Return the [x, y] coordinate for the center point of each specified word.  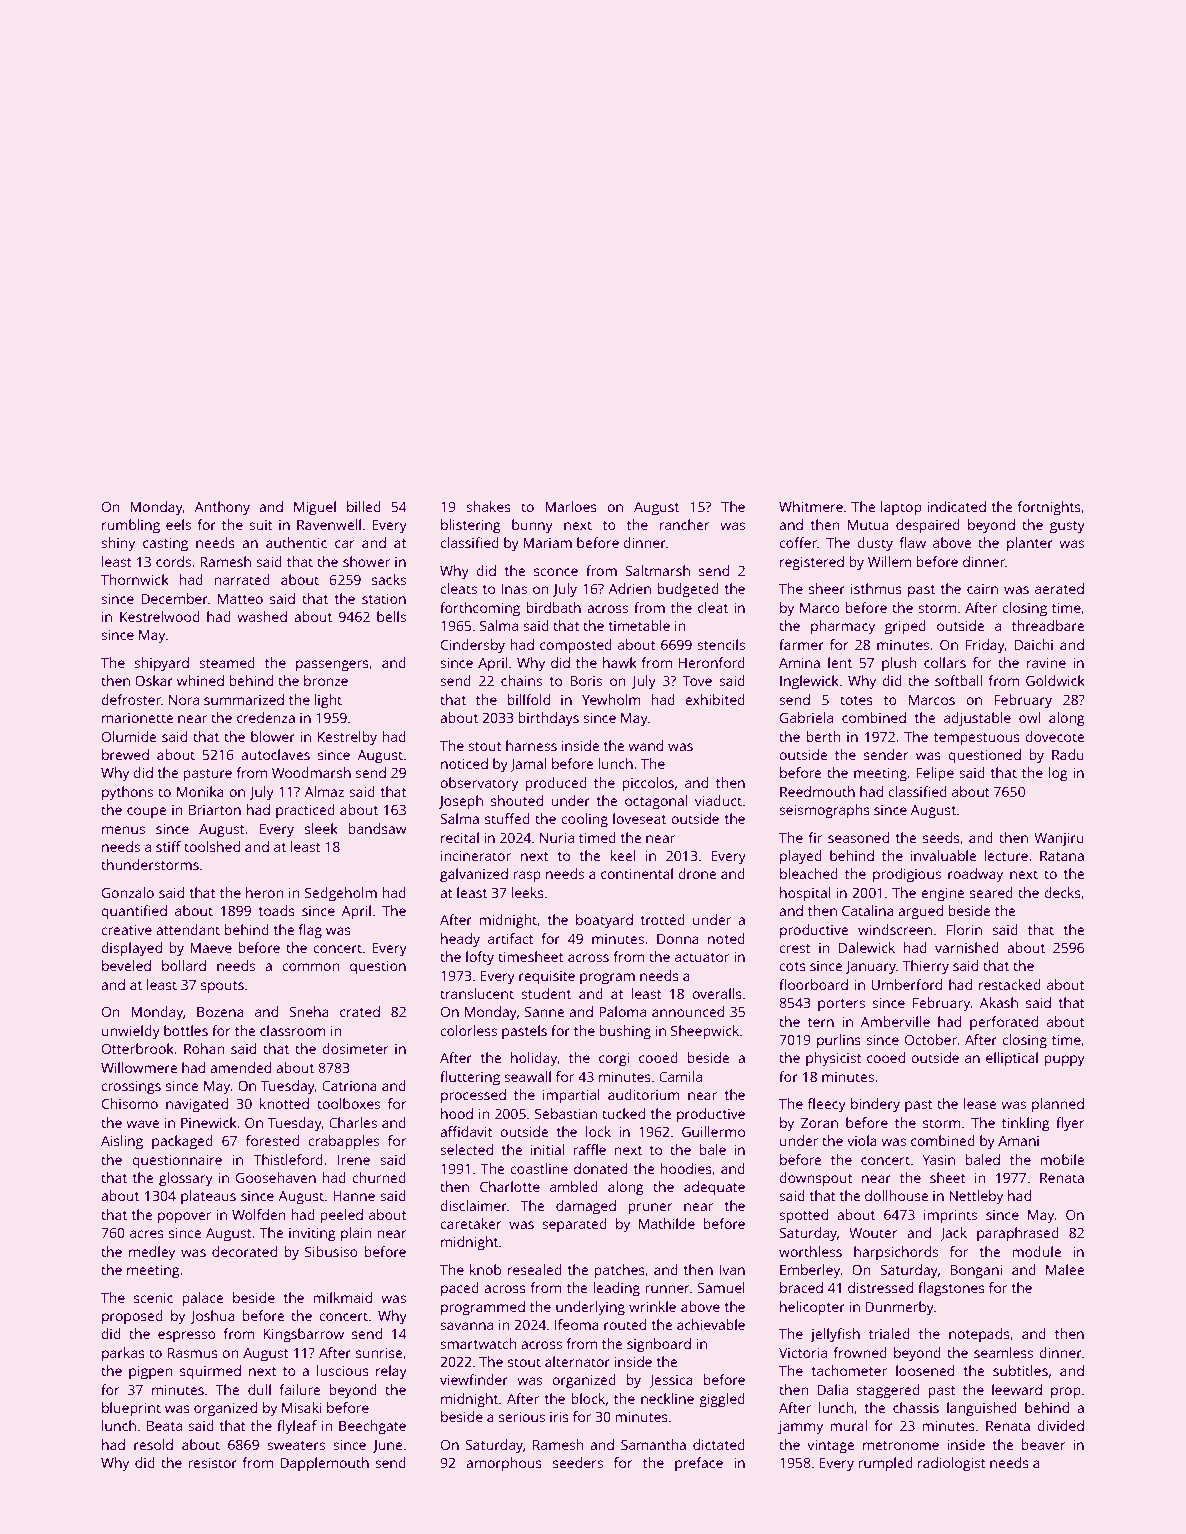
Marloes [571, 506]
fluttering [470, 1078]
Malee [1065, 1269]
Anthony [222, 508]
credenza [266, 717]
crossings [131, 1088]
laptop [901, 508]
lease [980, 1103]
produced [556, 784]
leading [617, 1289]
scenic [153, 1298]
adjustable [977, 719]
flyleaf [297, 1427]
